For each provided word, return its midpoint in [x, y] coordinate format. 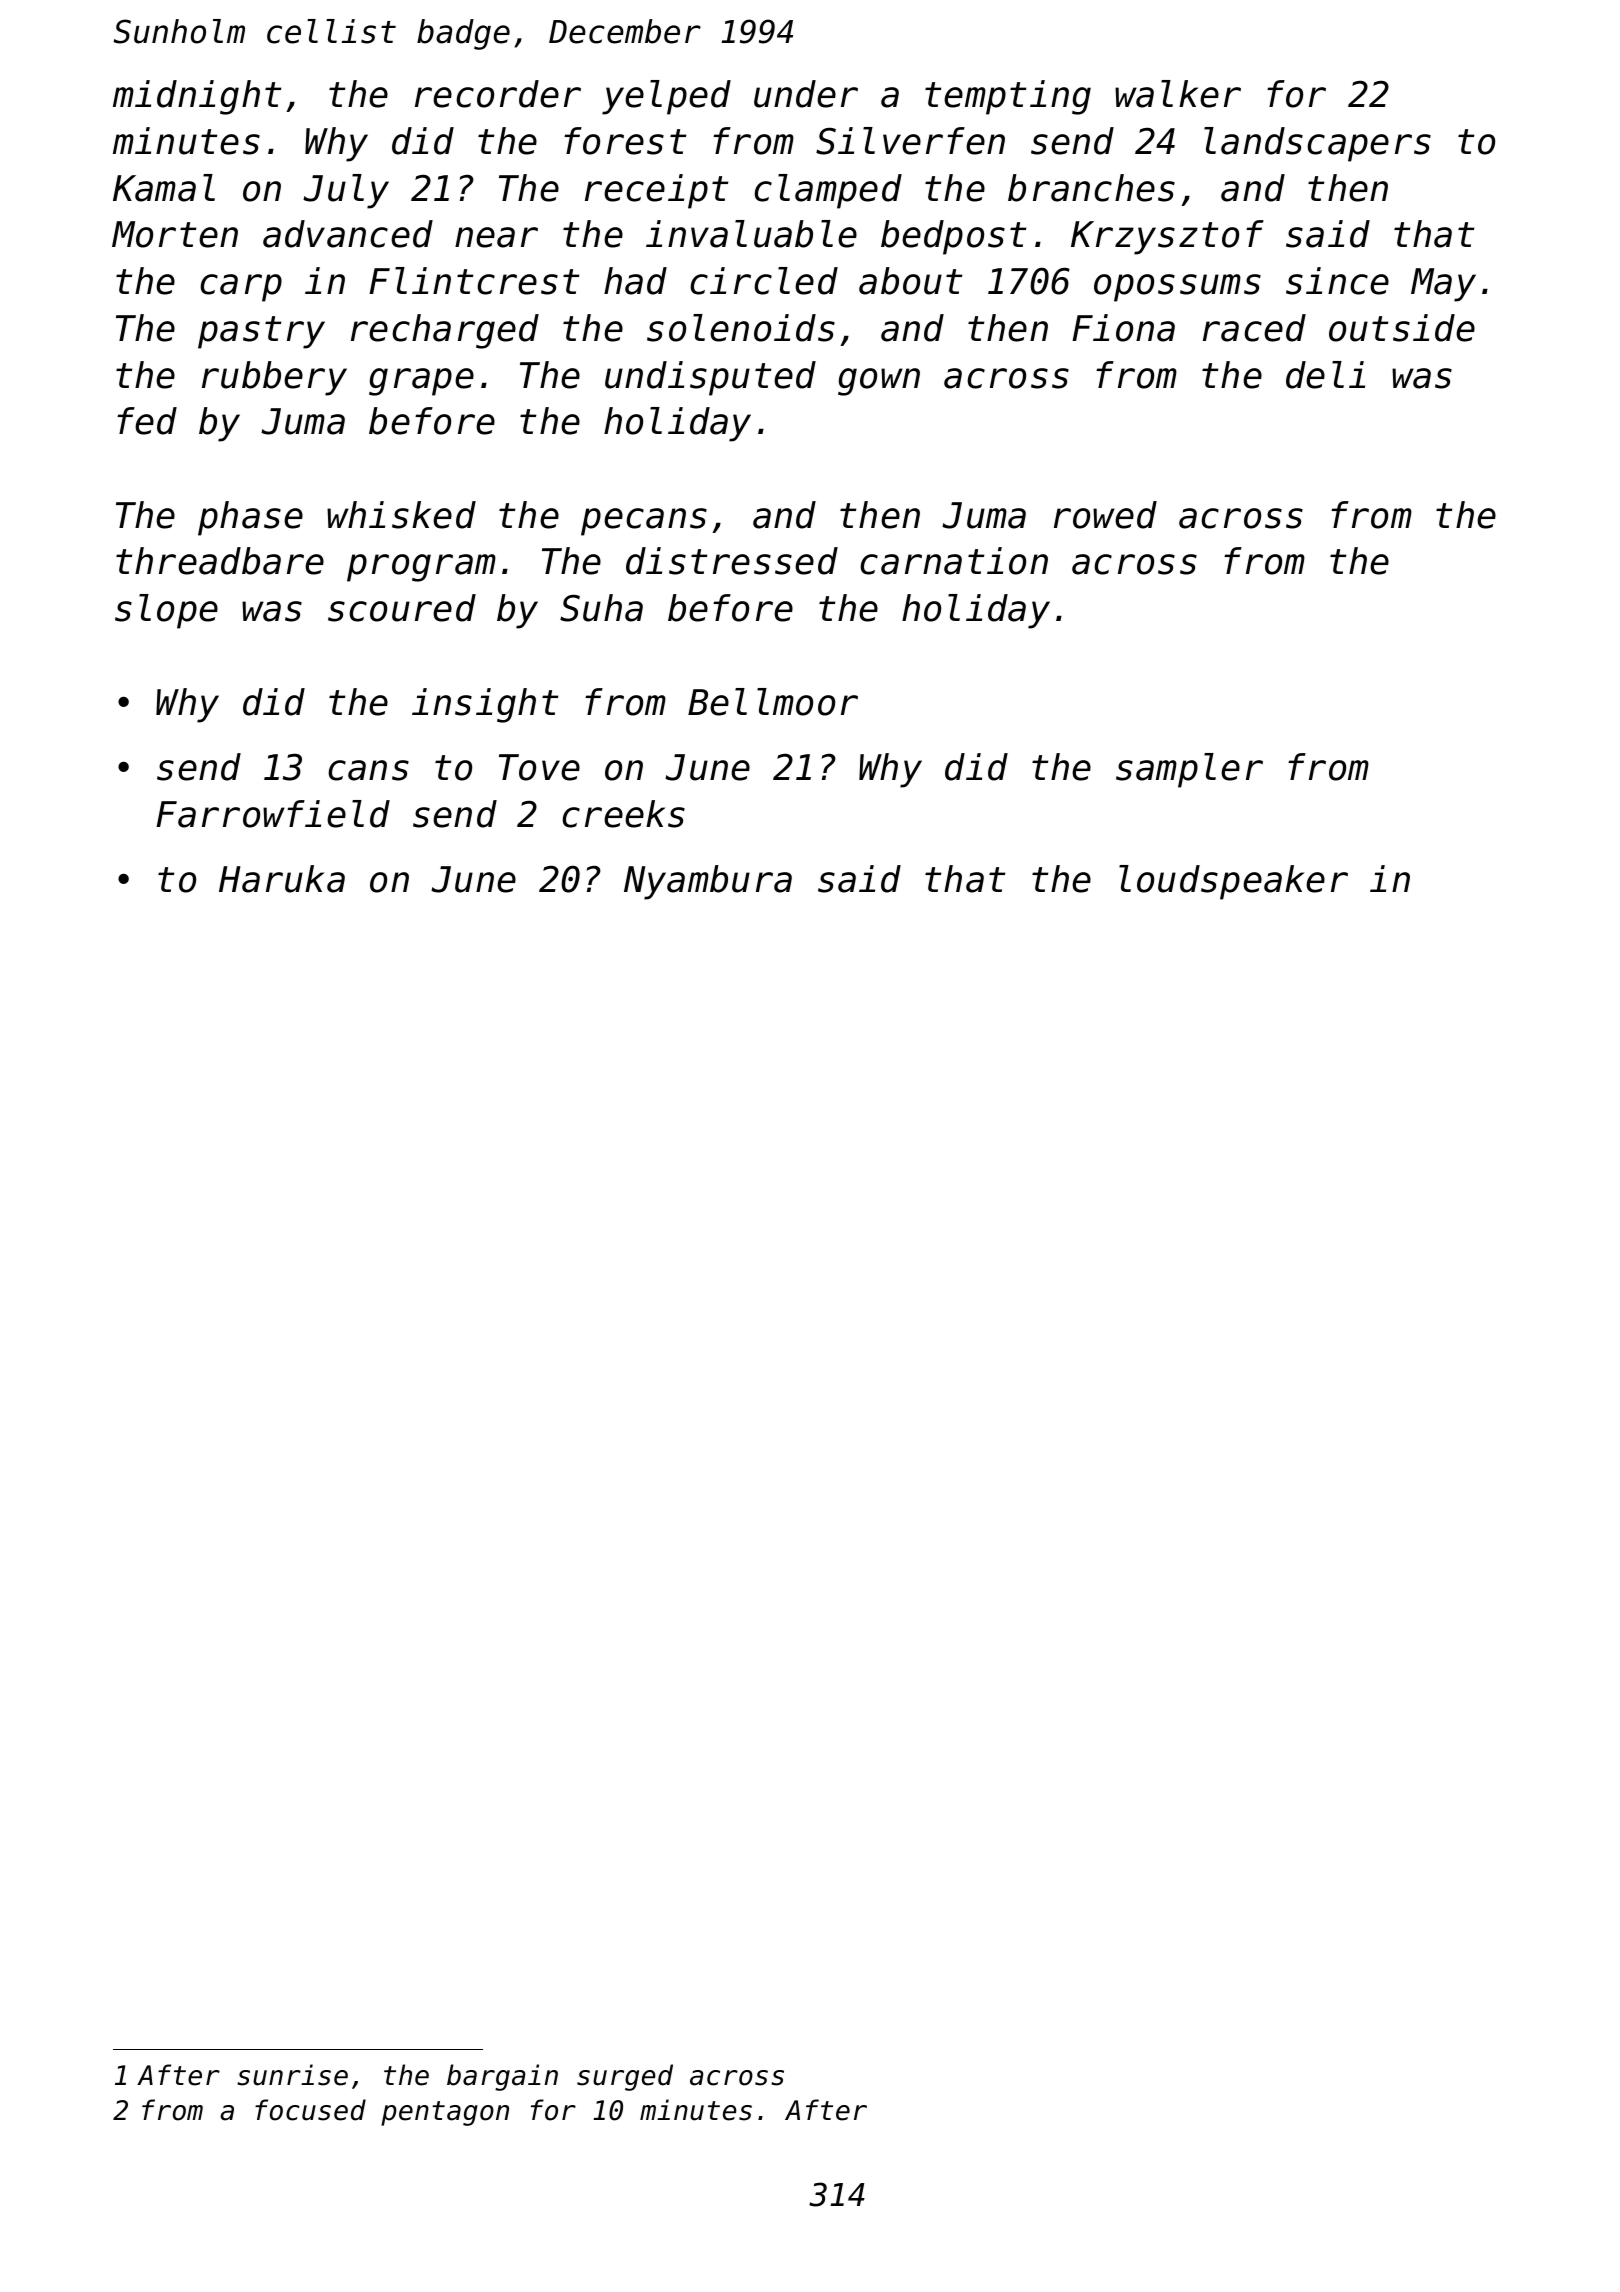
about [910, 281]
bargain [502, 2077]
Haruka [282, 879]
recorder [498, 94]
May [1443, 285]
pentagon [445, 2113]
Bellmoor [773, 702]
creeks [623, 814]
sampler [1189, 770]
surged [625, 2077]
